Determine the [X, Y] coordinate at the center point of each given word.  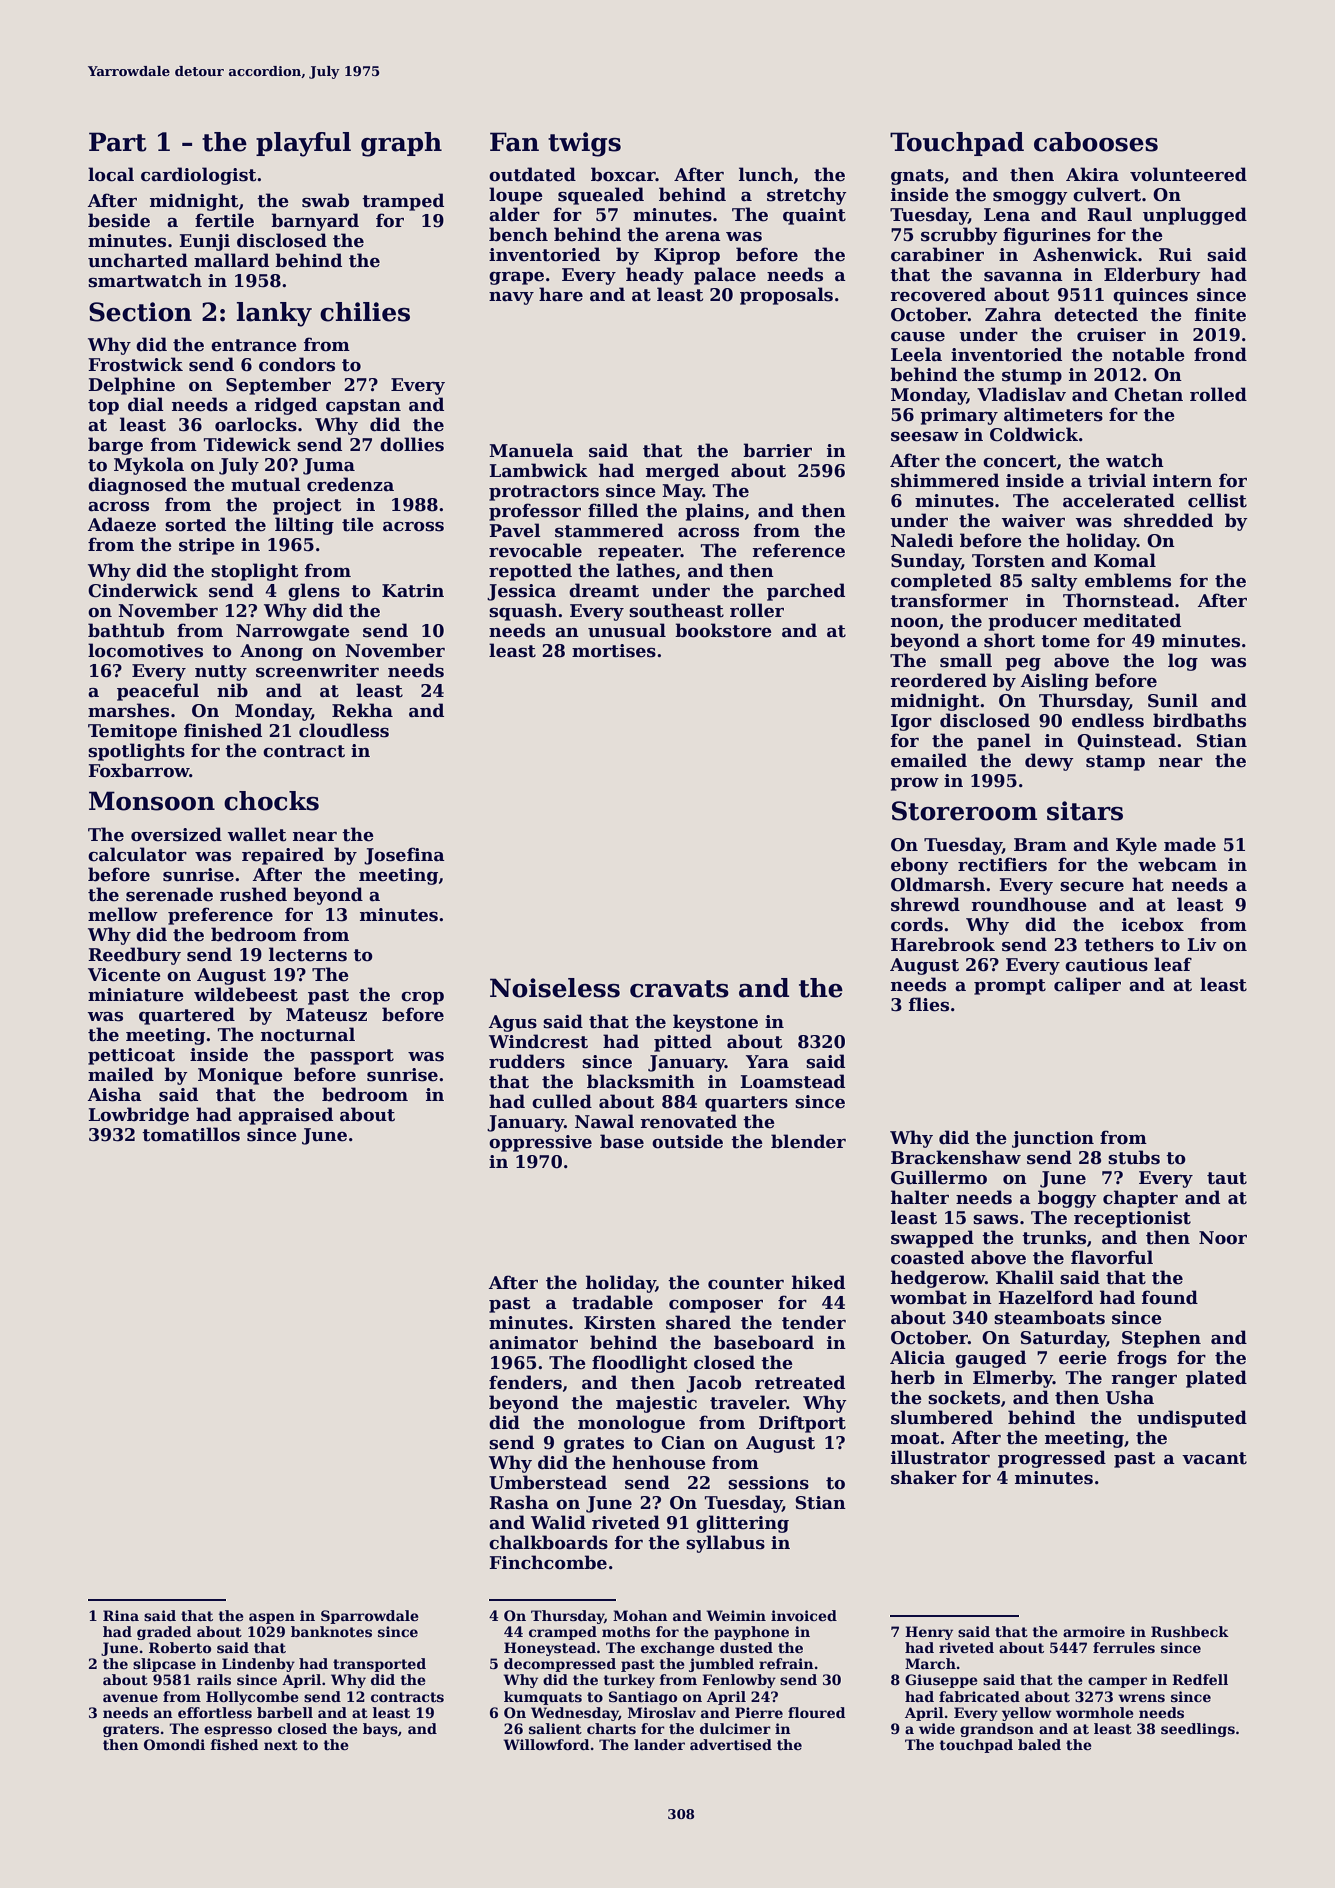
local [111, 174]
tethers [1119, 944]
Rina [121, 1615]
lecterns [308, 954]
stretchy [807, 196]
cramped [563, 1633]
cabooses [1096, 142]
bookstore [723, 630]
